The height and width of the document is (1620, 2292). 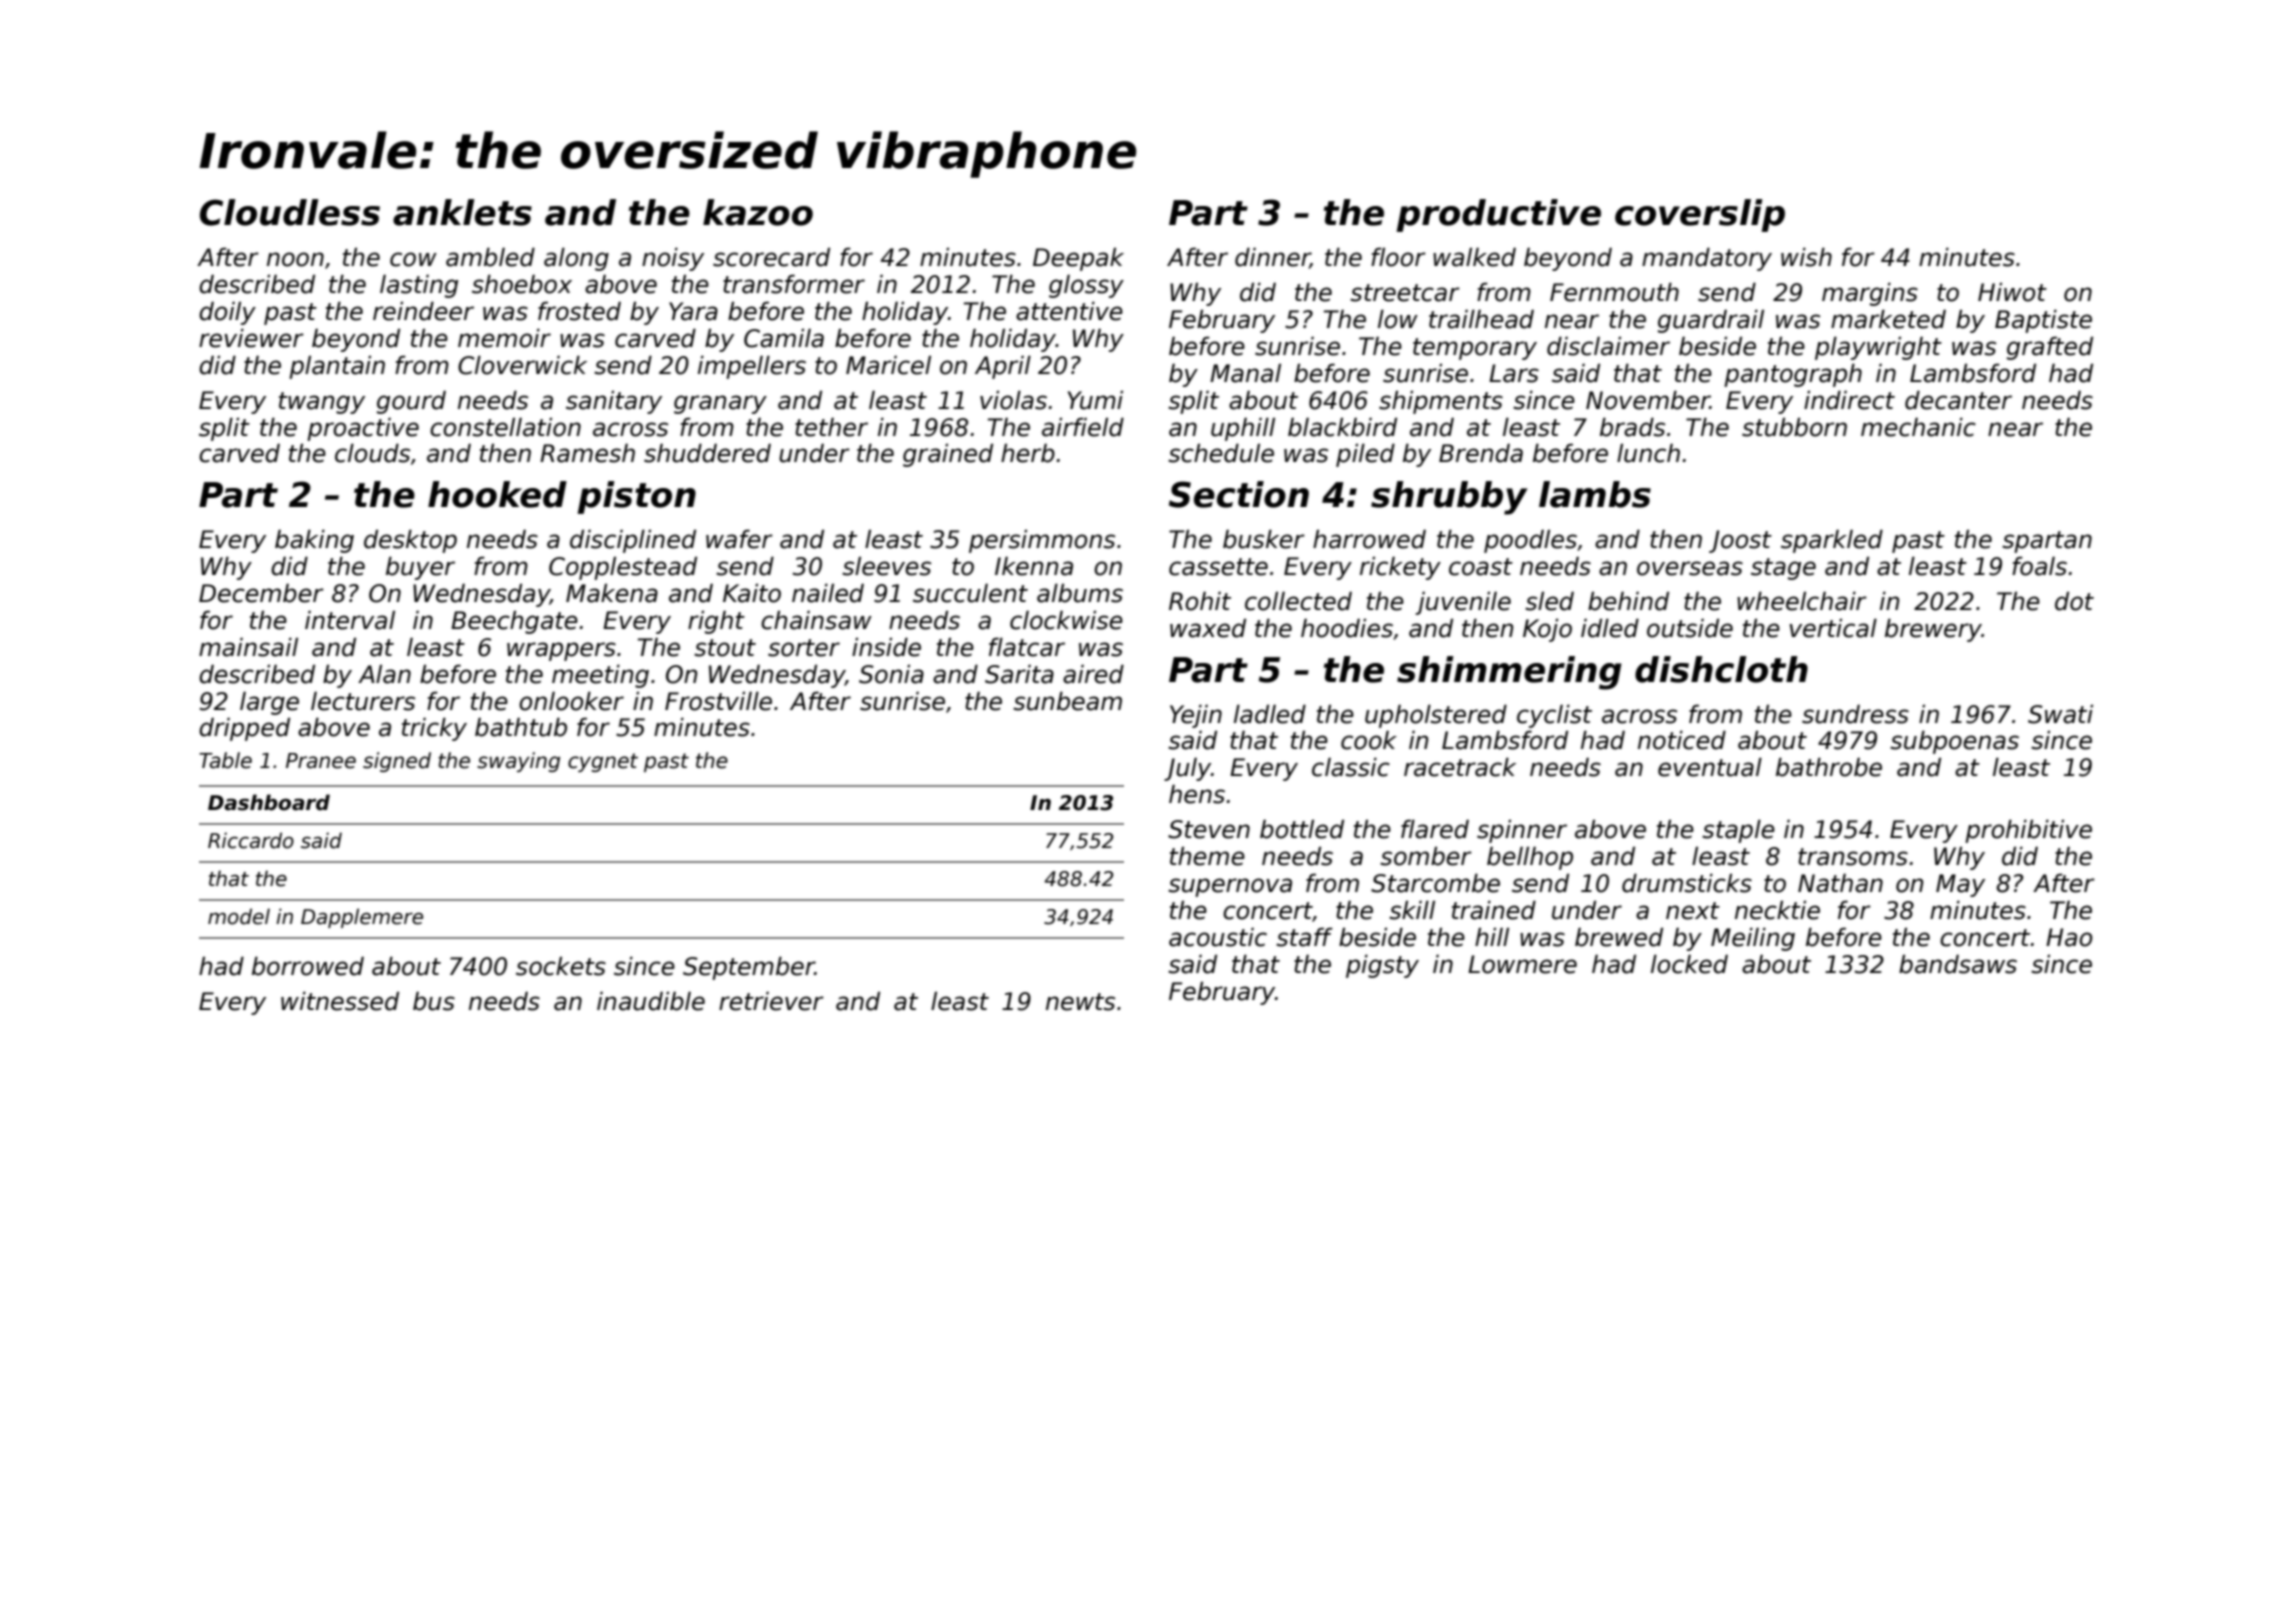 What do you see at coordinates (693, 311) in the document?
I see `Yara` at bounding box center [693, 311].
